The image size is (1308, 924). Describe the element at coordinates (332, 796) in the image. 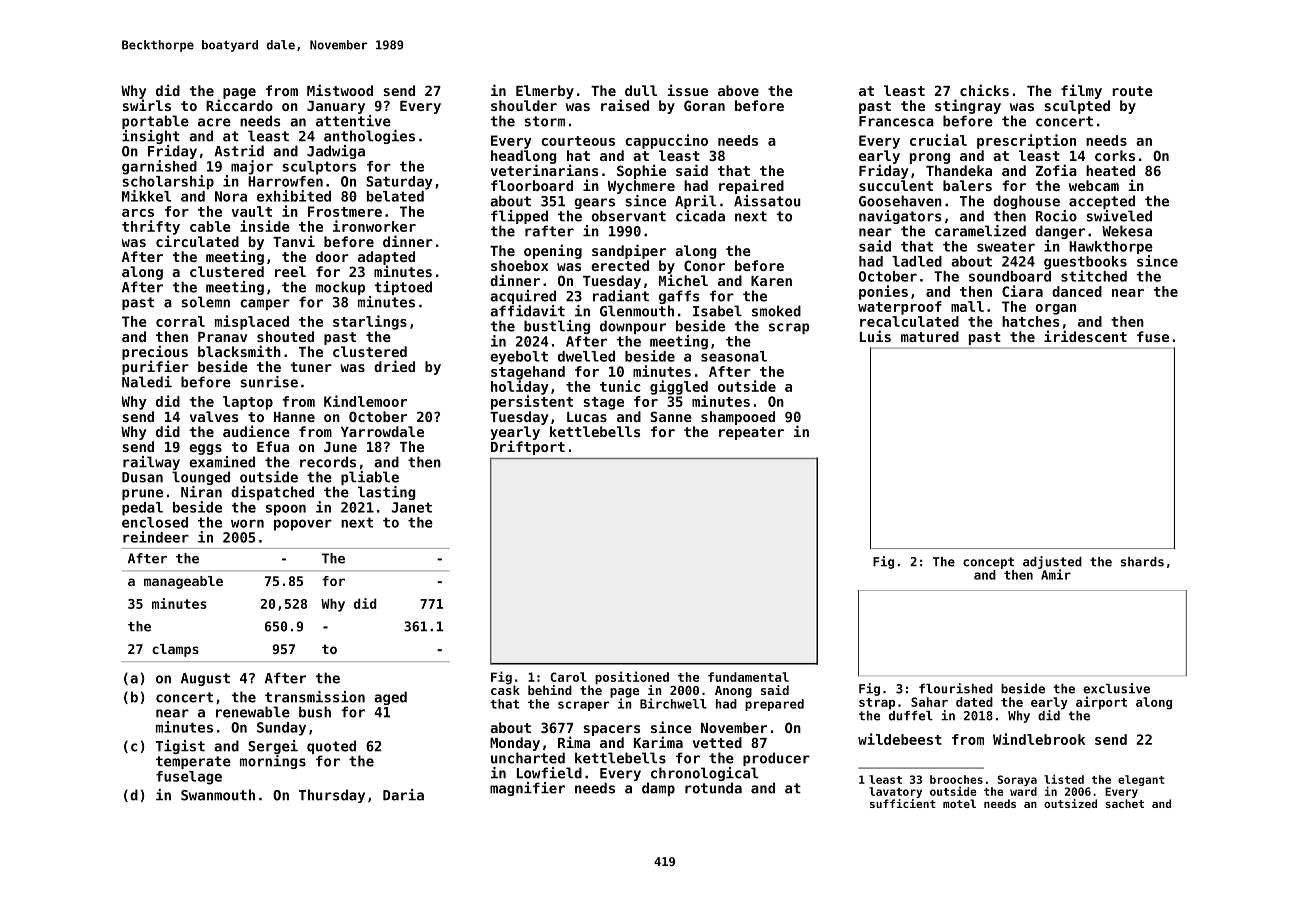

I see `Thursday` at that location.
